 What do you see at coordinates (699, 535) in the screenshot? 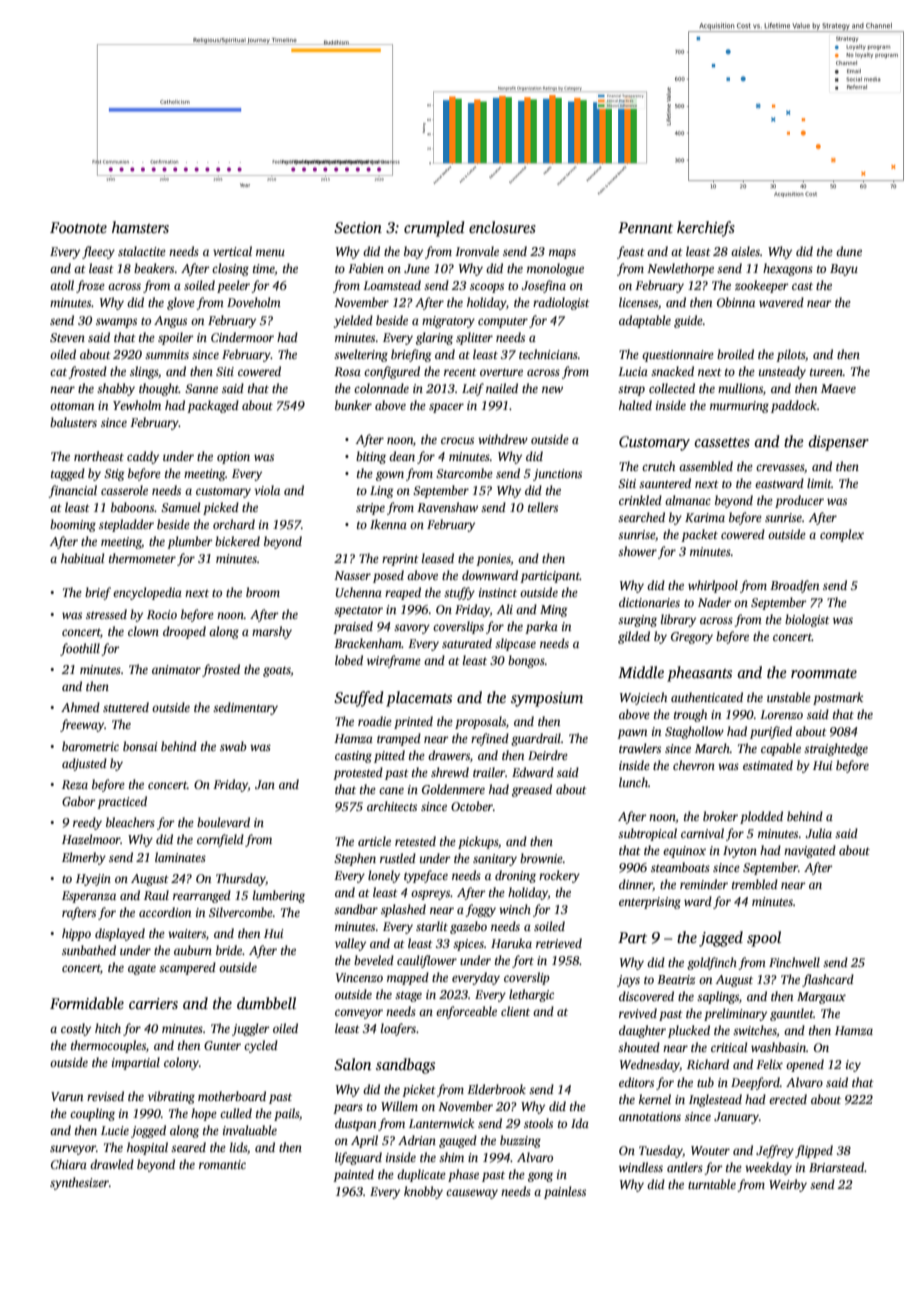
I see `packet` at bounding box center [699, 535].
